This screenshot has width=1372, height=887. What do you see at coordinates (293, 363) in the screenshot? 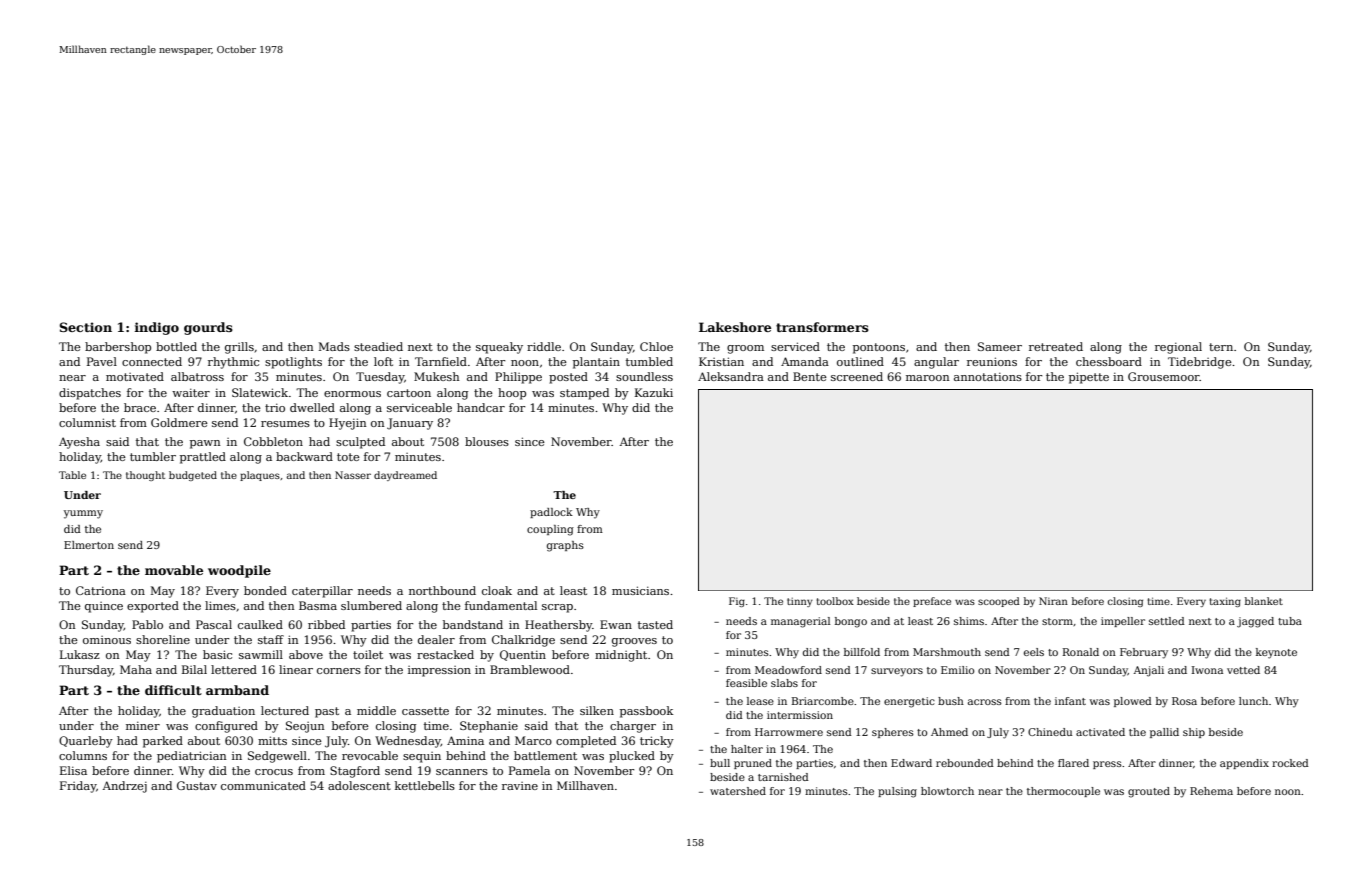
I see `spotlights` at bounding box center [293, 363].
